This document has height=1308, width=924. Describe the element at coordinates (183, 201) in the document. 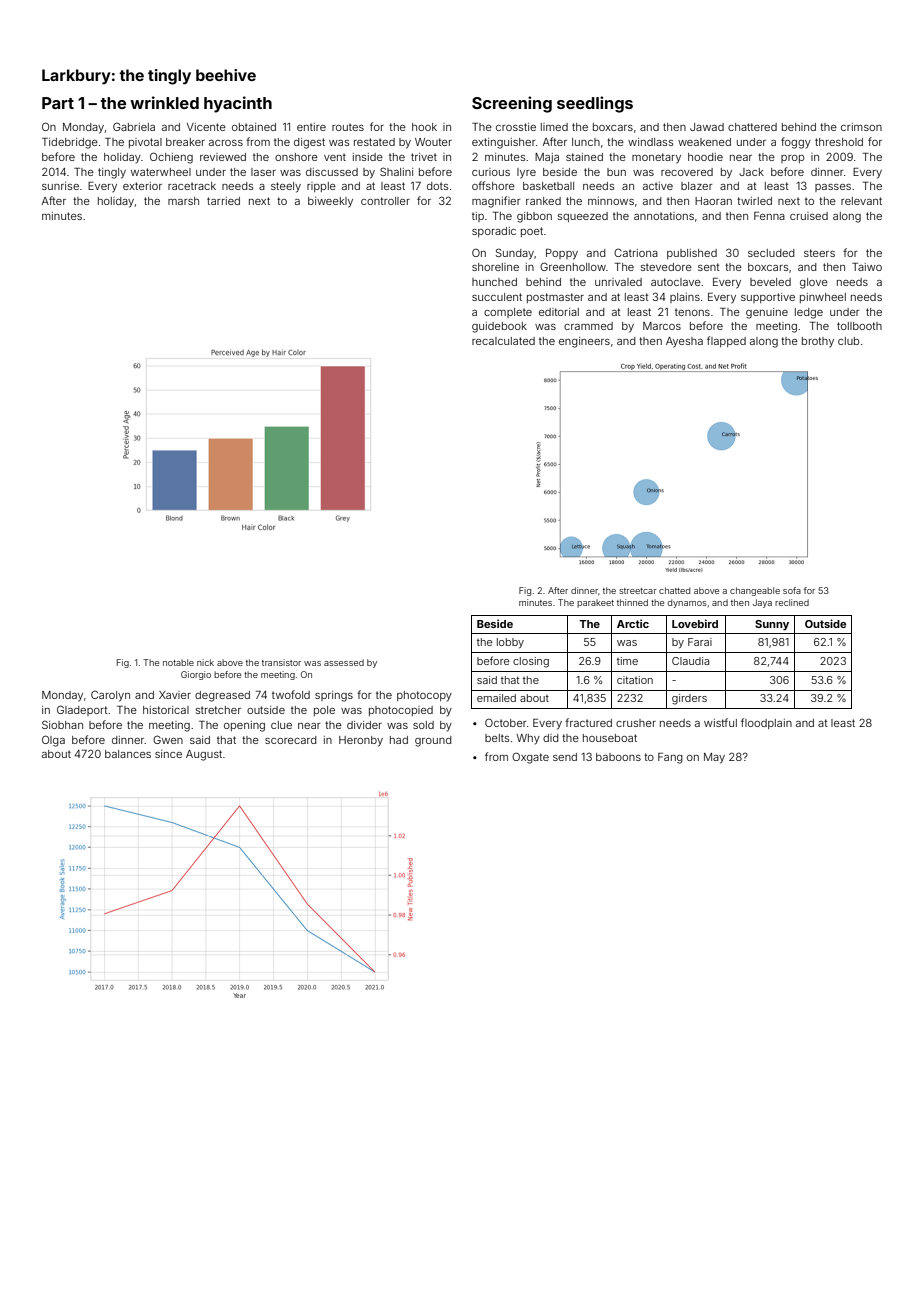

I see `marsh` at that location.
